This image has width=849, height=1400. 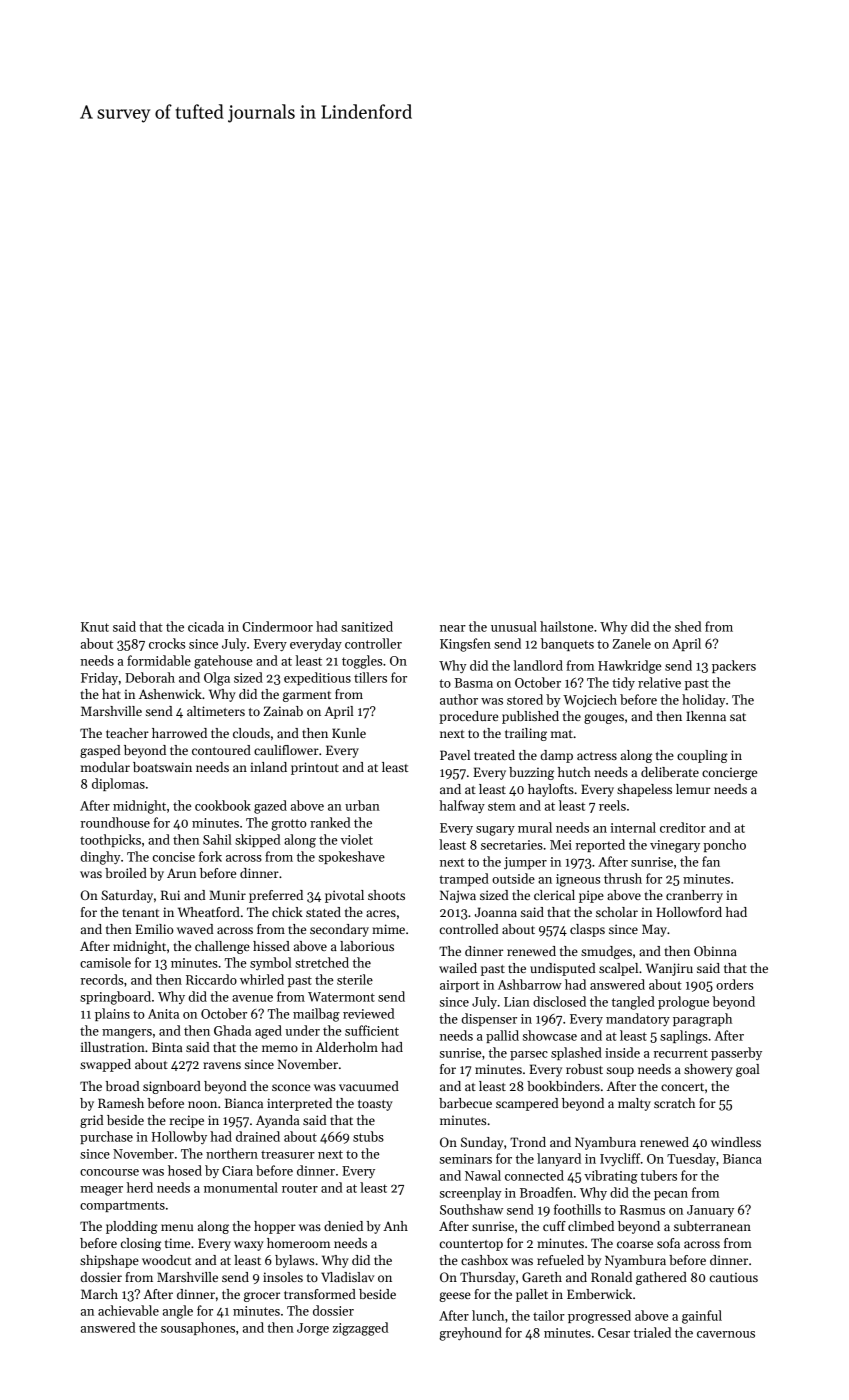 I want to click on greyhound, so click(x=470, y=1334).
